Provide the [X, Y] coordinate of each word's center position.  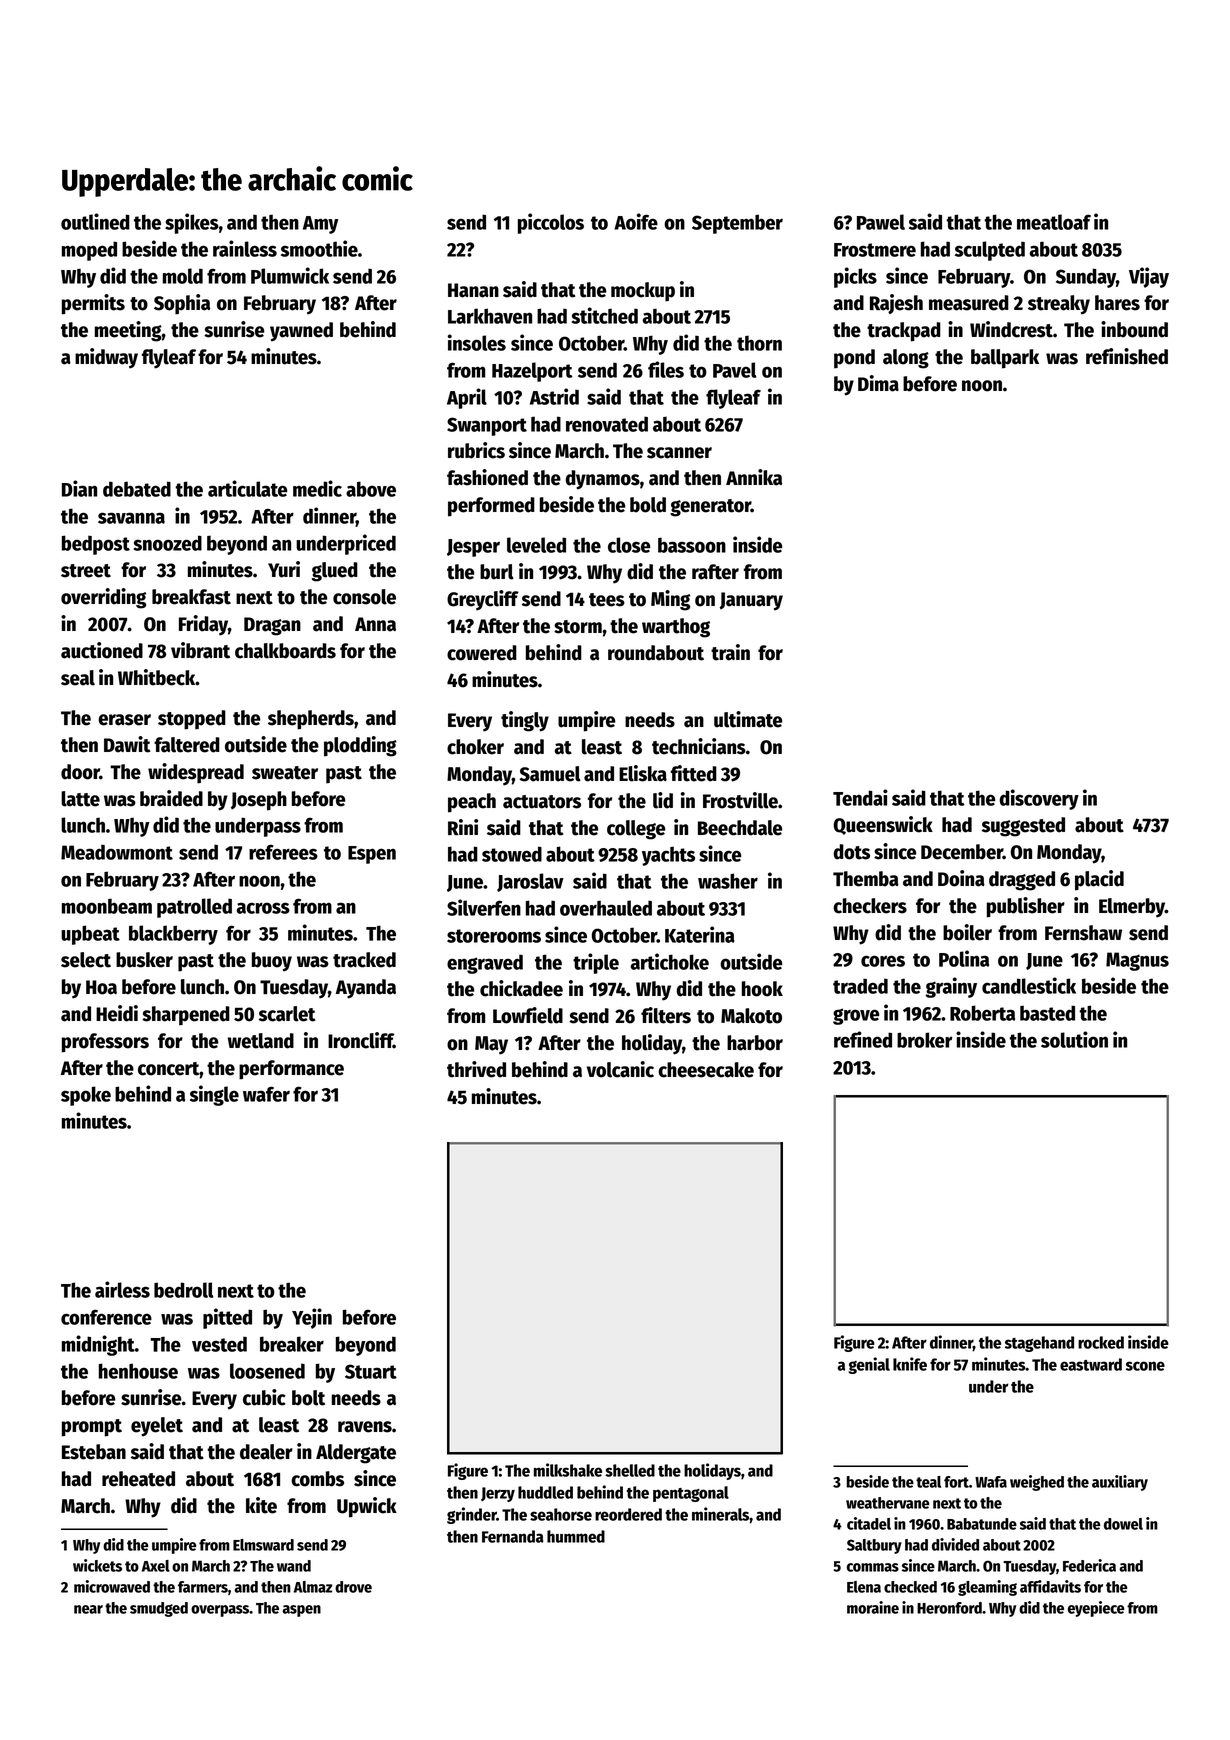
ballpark [1005, 359]
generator [710, 508]
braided [171, 798]
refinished [1127, 356]
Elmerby [1132, 908]
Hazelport [532, 372]
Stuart [371, 1371]
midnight [98, 1345]
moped [89, 251]
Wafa [991, 1482]
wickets [97, 1565]
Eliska [643, 773]
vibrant [200, 650]
